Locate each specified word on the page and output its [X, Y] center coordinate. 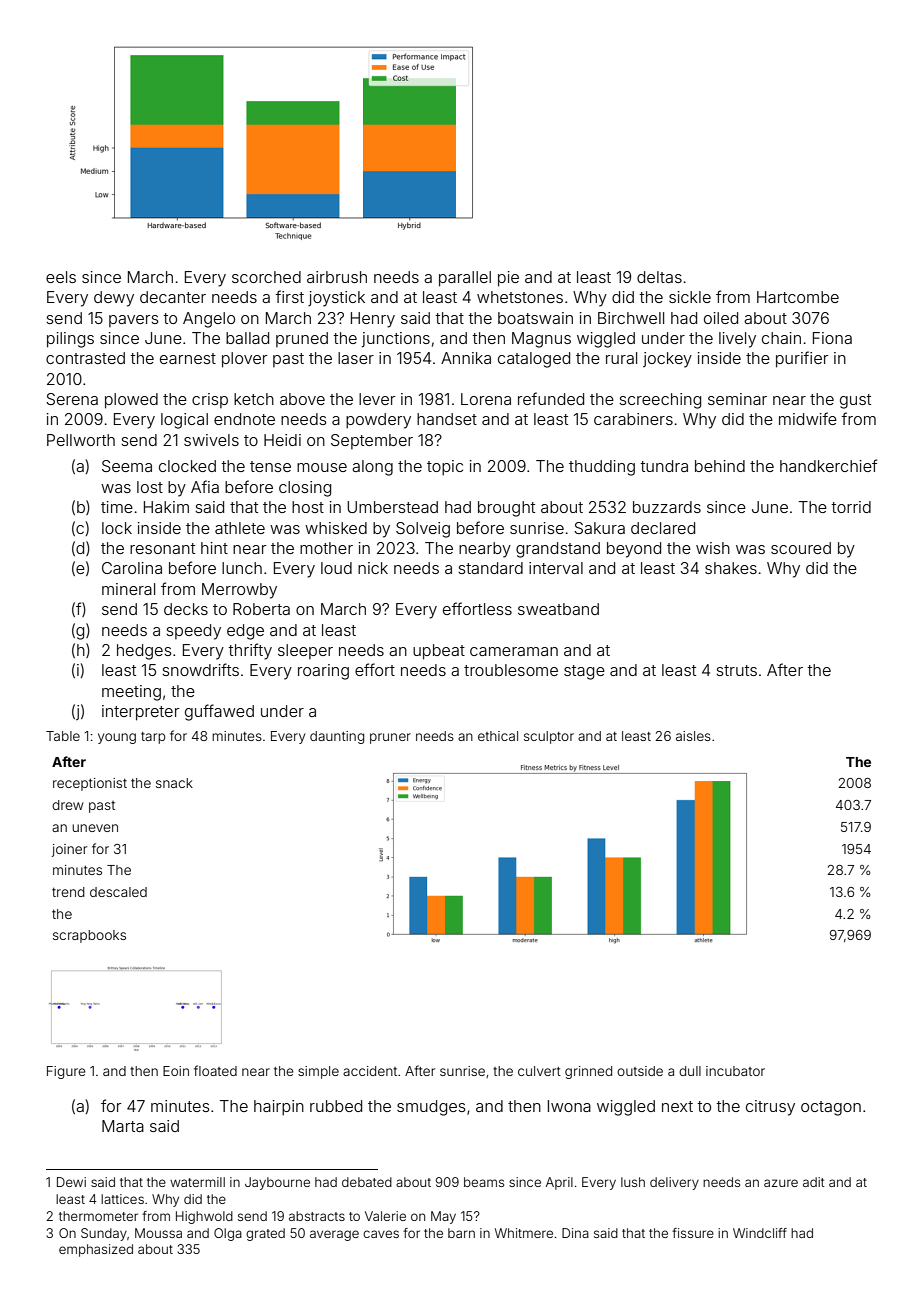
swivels [211, 440]
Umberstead [392, 507]
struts [736, 670]
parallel [465, 279]
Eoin [176, 1071]
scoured [801, 548]
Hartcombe [798, 297]
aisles [693, 736]
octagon [831, 1108]
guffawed [219, 712]
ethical [498, 736]
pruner [390, 738]
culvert [539, 1071]
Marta [123, 1126]
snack [174, 783]
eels [61, 277]
